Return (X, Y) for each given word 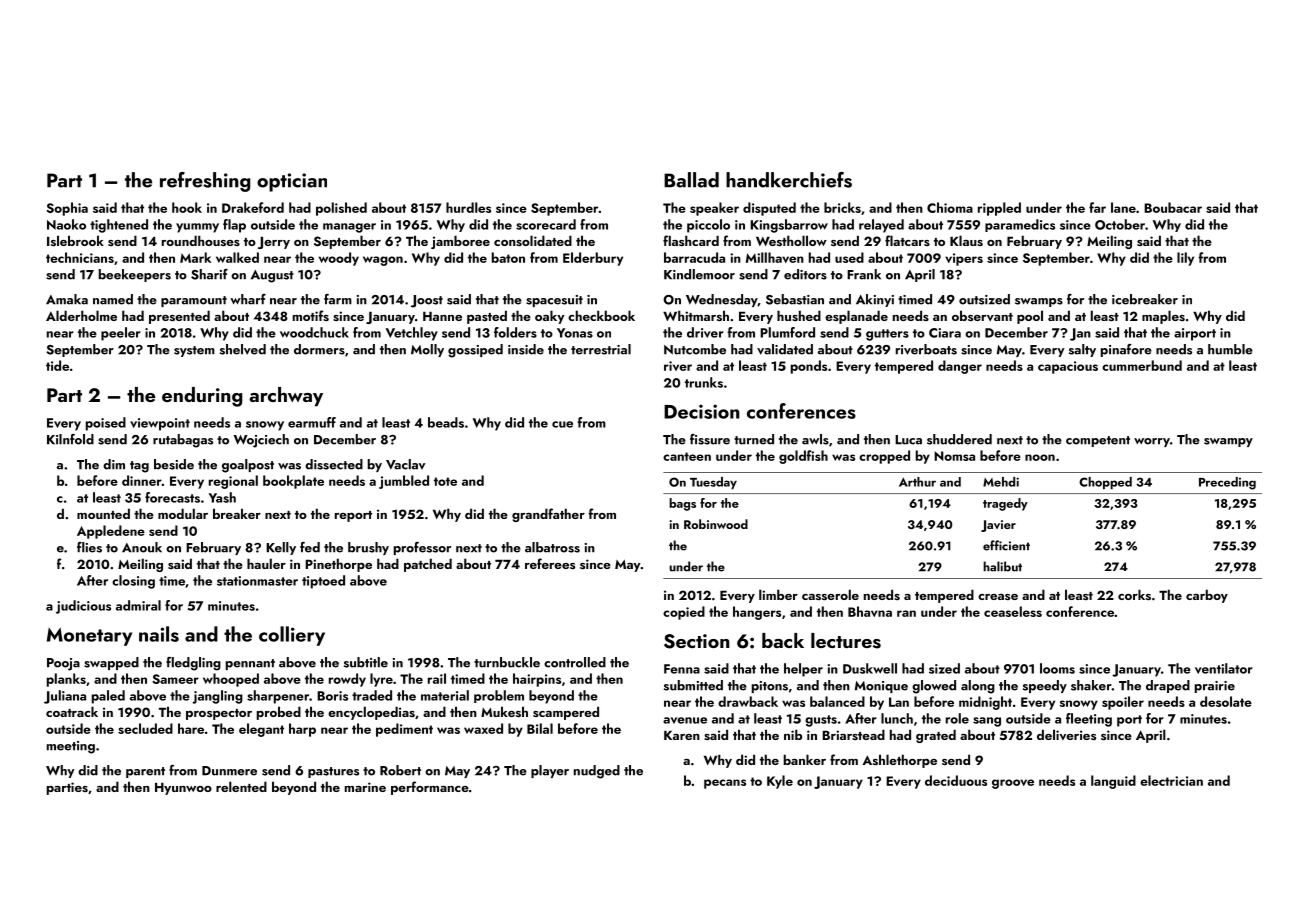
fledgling (193, 664)
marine (365, 787)
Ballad (691, 180)
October (1120, 224)
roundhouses (201, 240)
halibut (1002, 566)
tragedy (1005, 504)
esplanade (856, 317)
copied (684, 613)
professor (422, 548)
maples (1163, 317)
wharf (248, 299)
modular (183, 513)
